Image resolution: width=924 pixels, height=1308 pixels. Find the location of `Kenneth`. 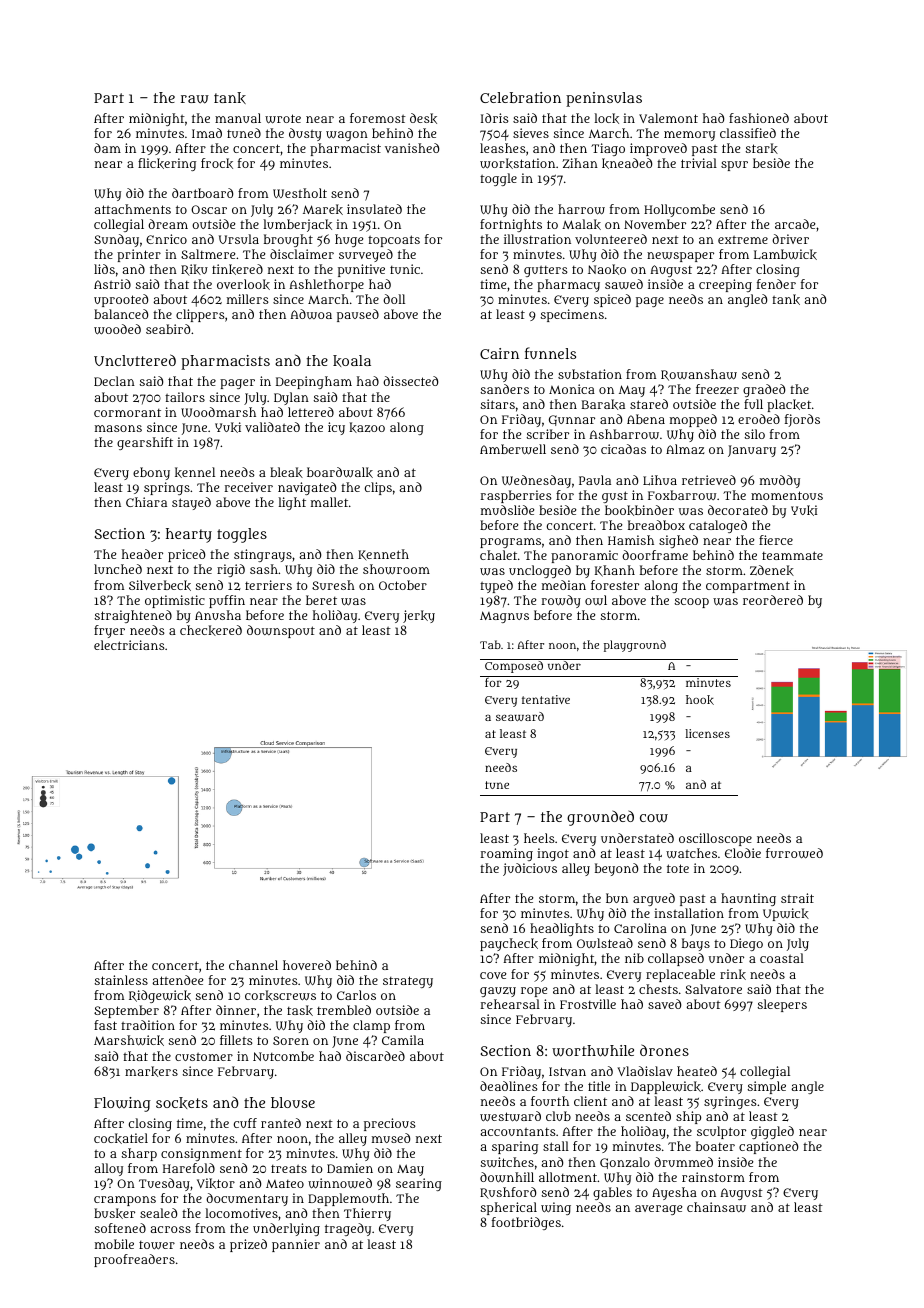

Kenneth is located at coordinates (383, 555).
